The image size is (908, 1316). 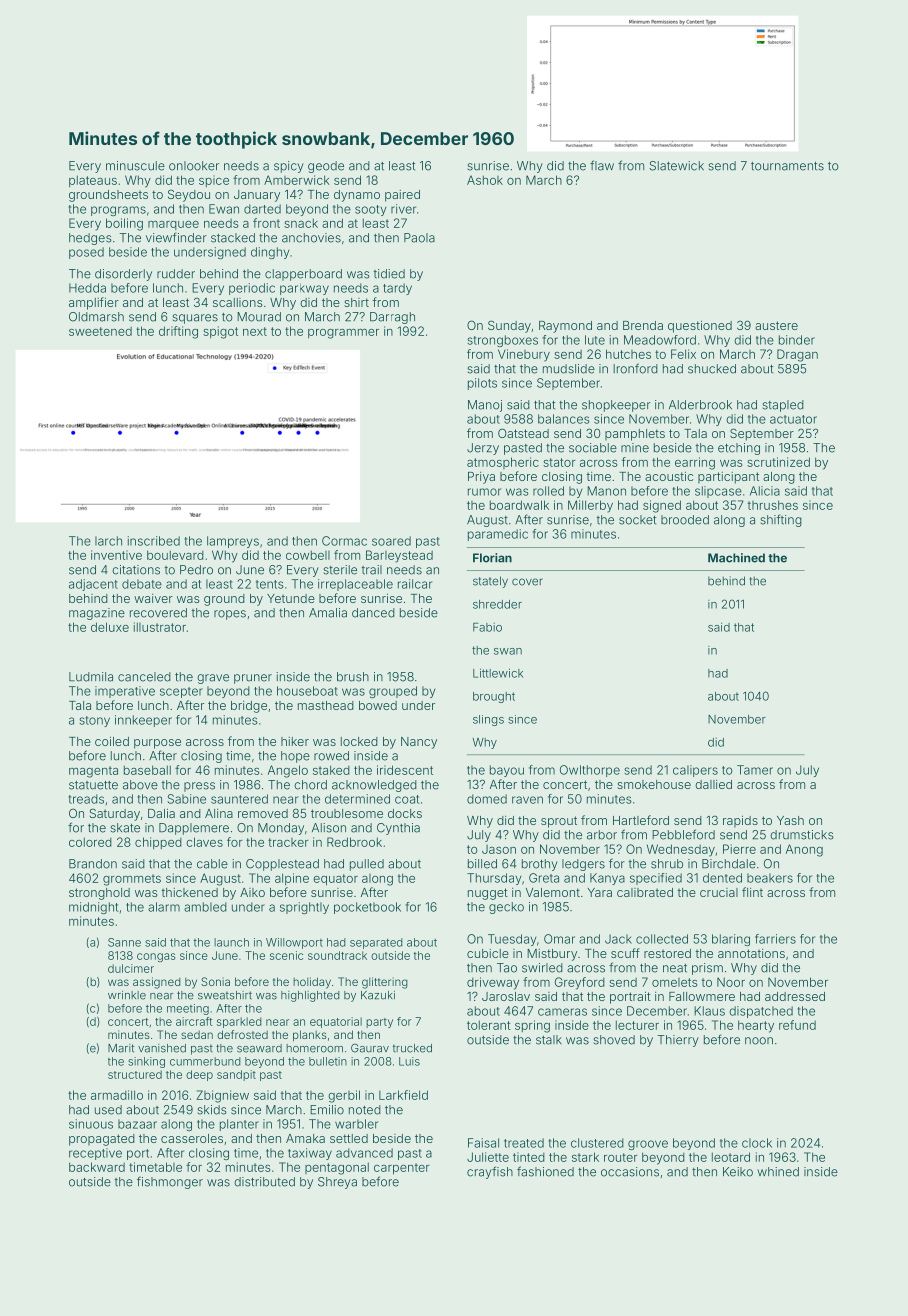 What do you see at coordinates (524, 1143) in the screenshot?
I see `treated` at bounding box center [524, 1143].
